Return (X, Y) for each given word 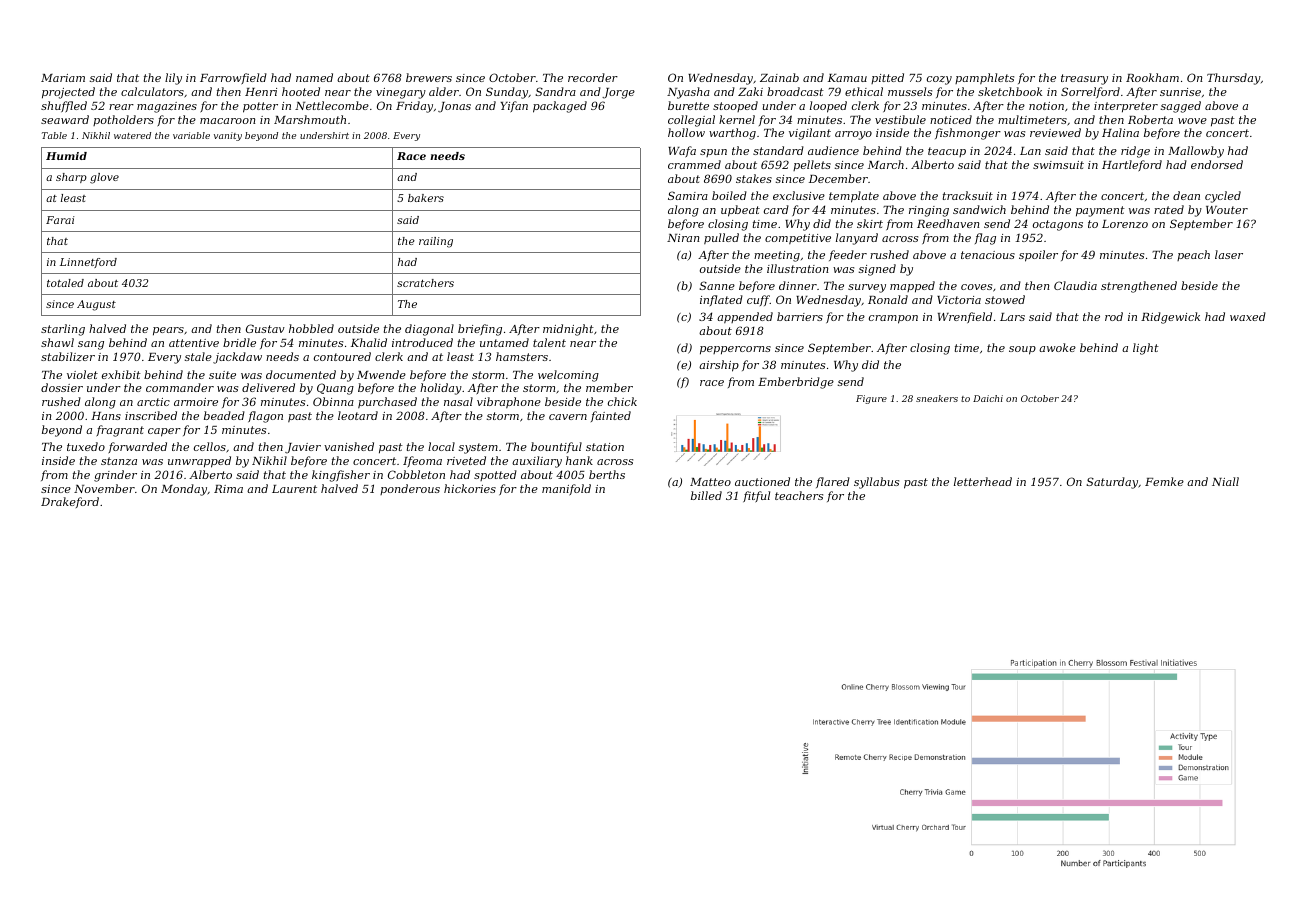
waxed (1248, 316)
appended (745, 317)
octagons (1058, 225)
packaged (560, 107)
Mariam (63, 78)
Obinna (333, 401)
